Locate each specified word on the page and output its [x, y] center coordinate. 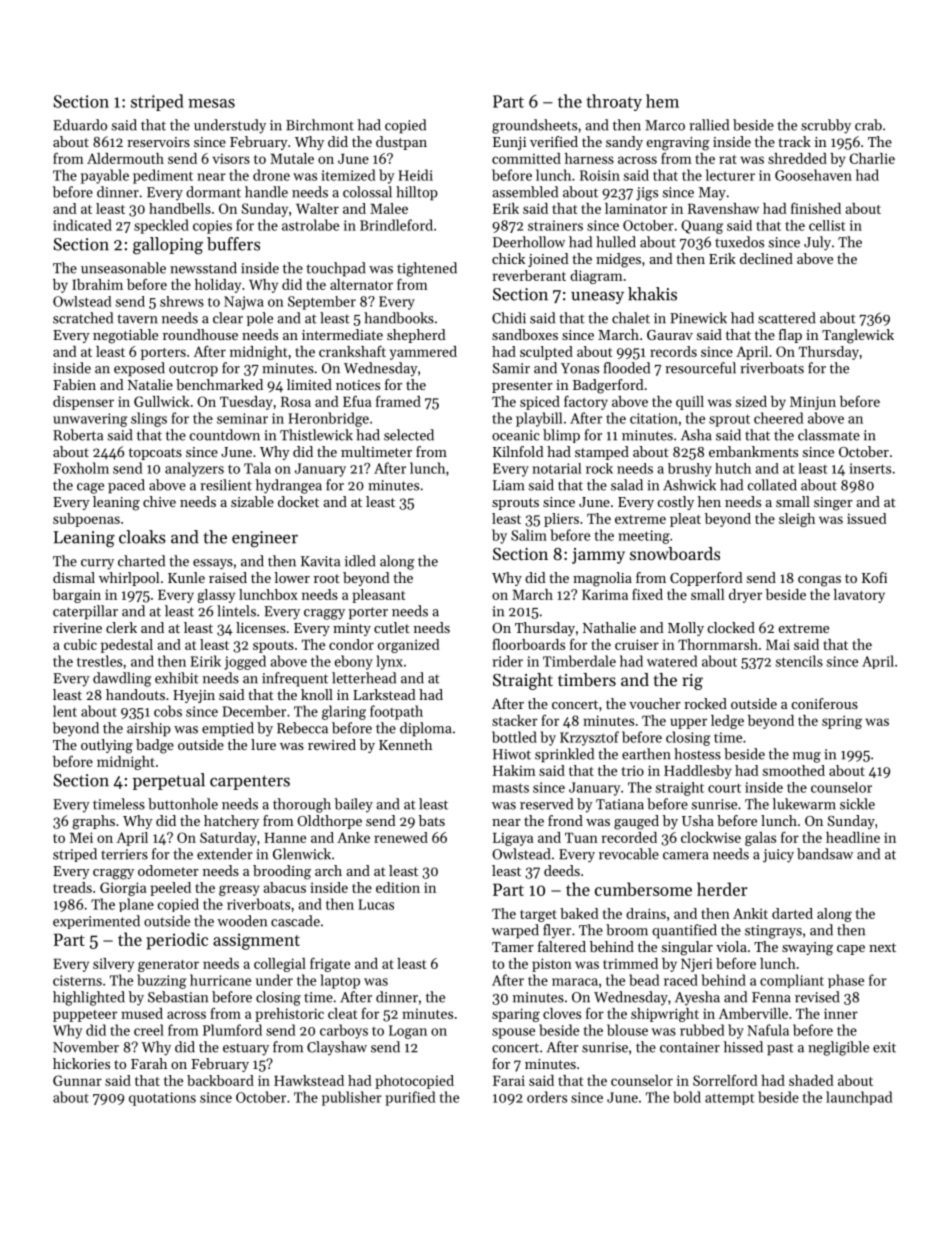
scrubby [826, 126]
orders [547, 1097]
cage [90, 488]
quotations [162, 1099]
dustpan [401, 143]
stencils [799, 661]
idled [360, 561]
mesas [211, 103]
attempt [729, 1099]
